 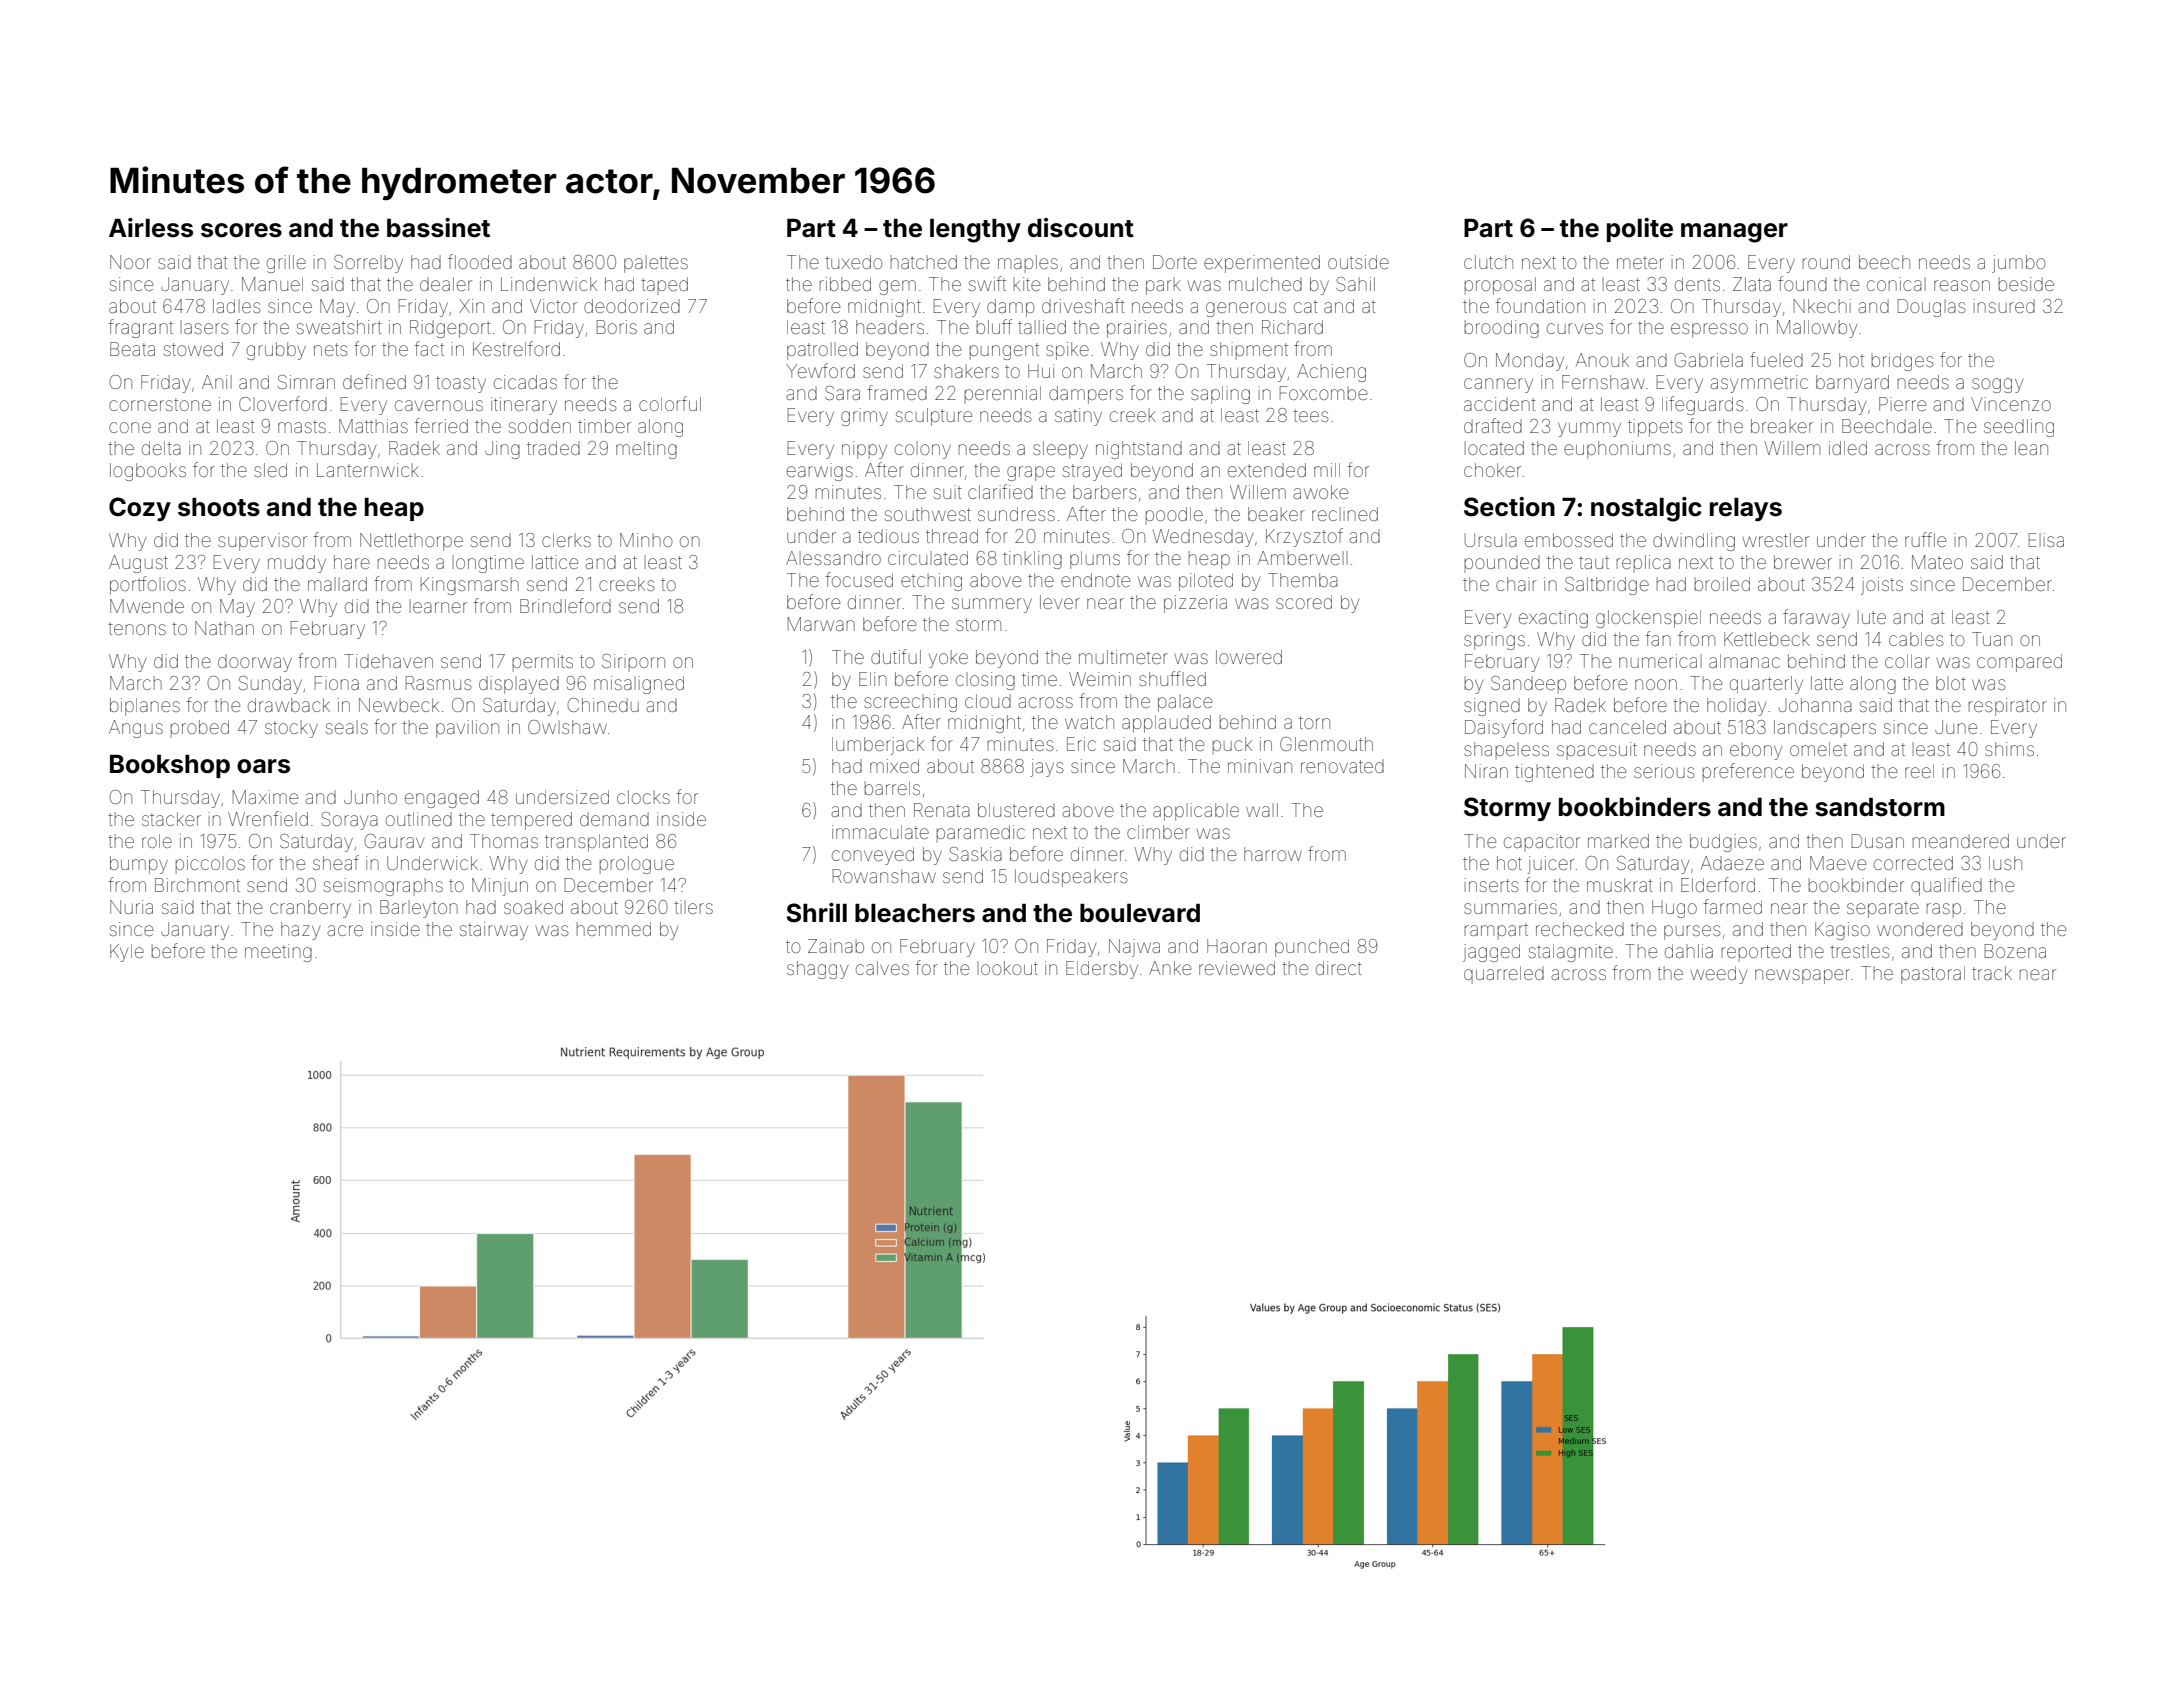 I want to click on minivan, so click(x=1260, y=766).
